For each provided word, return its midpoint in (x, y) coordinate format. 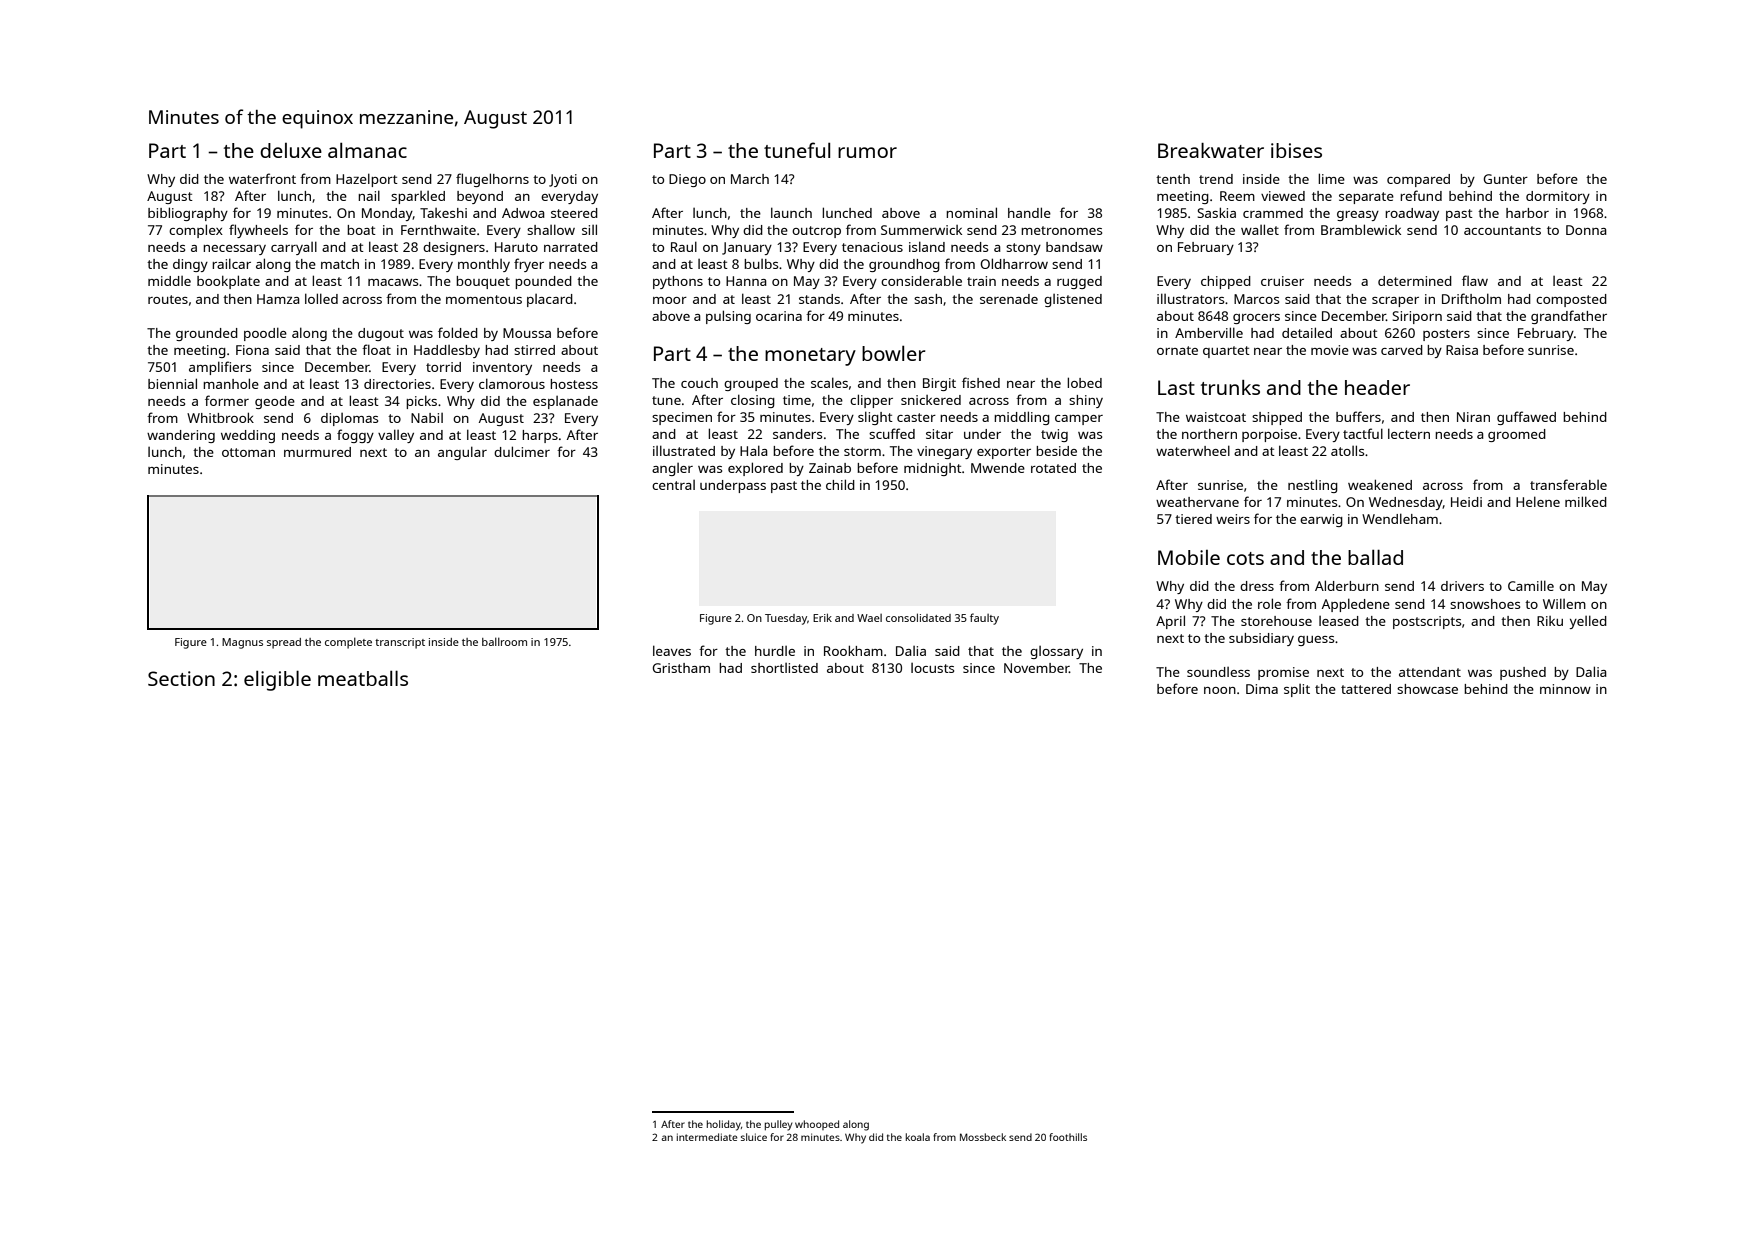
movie (1330, 350)
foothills (1068, 1137)
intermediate (707, 1137)
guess (1316, 641)
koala (918, 1137)
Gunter (1505, 179)
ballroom (504, 641)
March (750, 179)
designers (454, 248)
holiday (724, 1125)
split (1297, 690)
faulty (984, 619)
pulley (779, 1125)
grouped (751, 384)
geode (275, 402)
